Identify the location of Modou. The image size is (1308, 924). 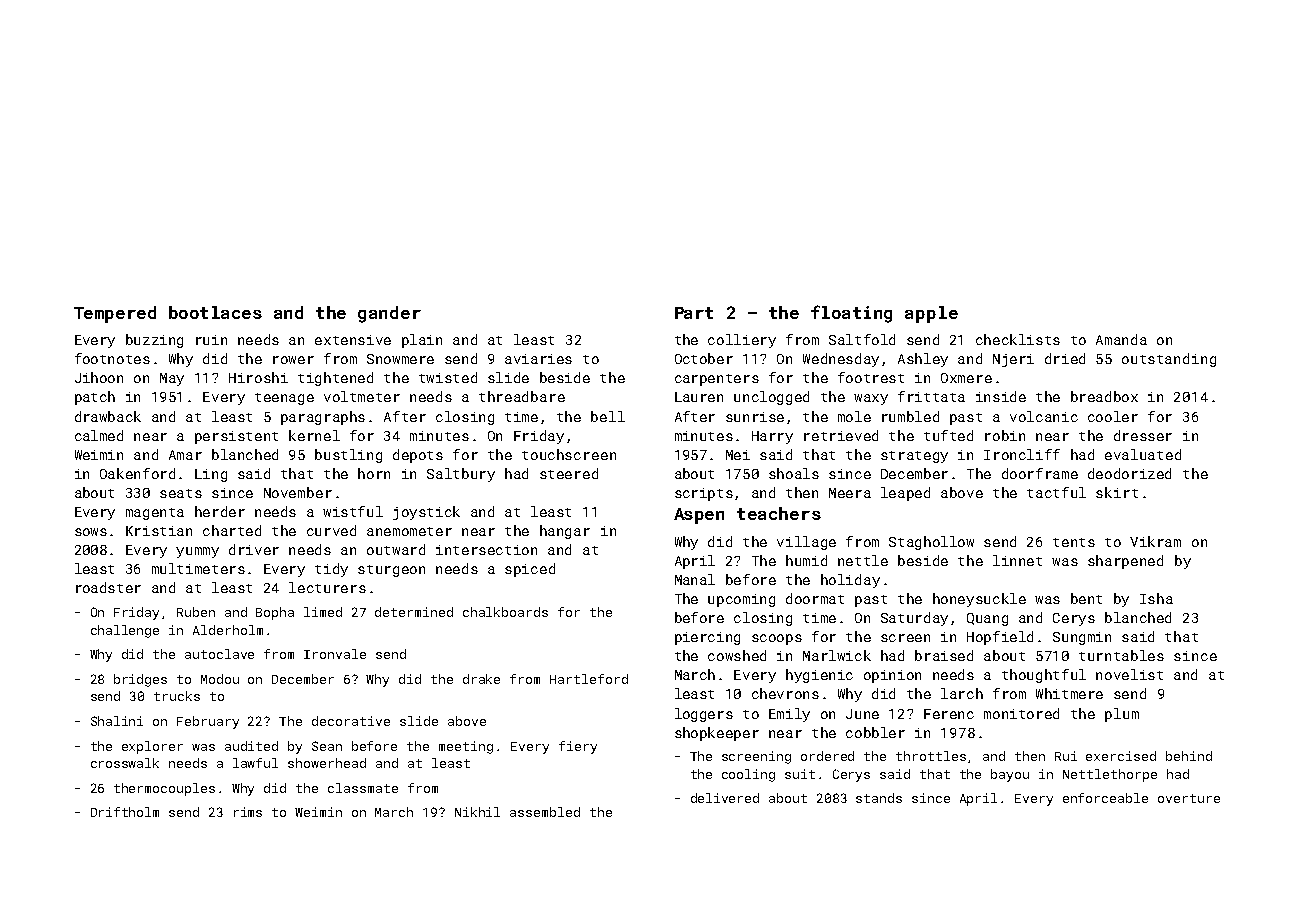
(220, 679).
